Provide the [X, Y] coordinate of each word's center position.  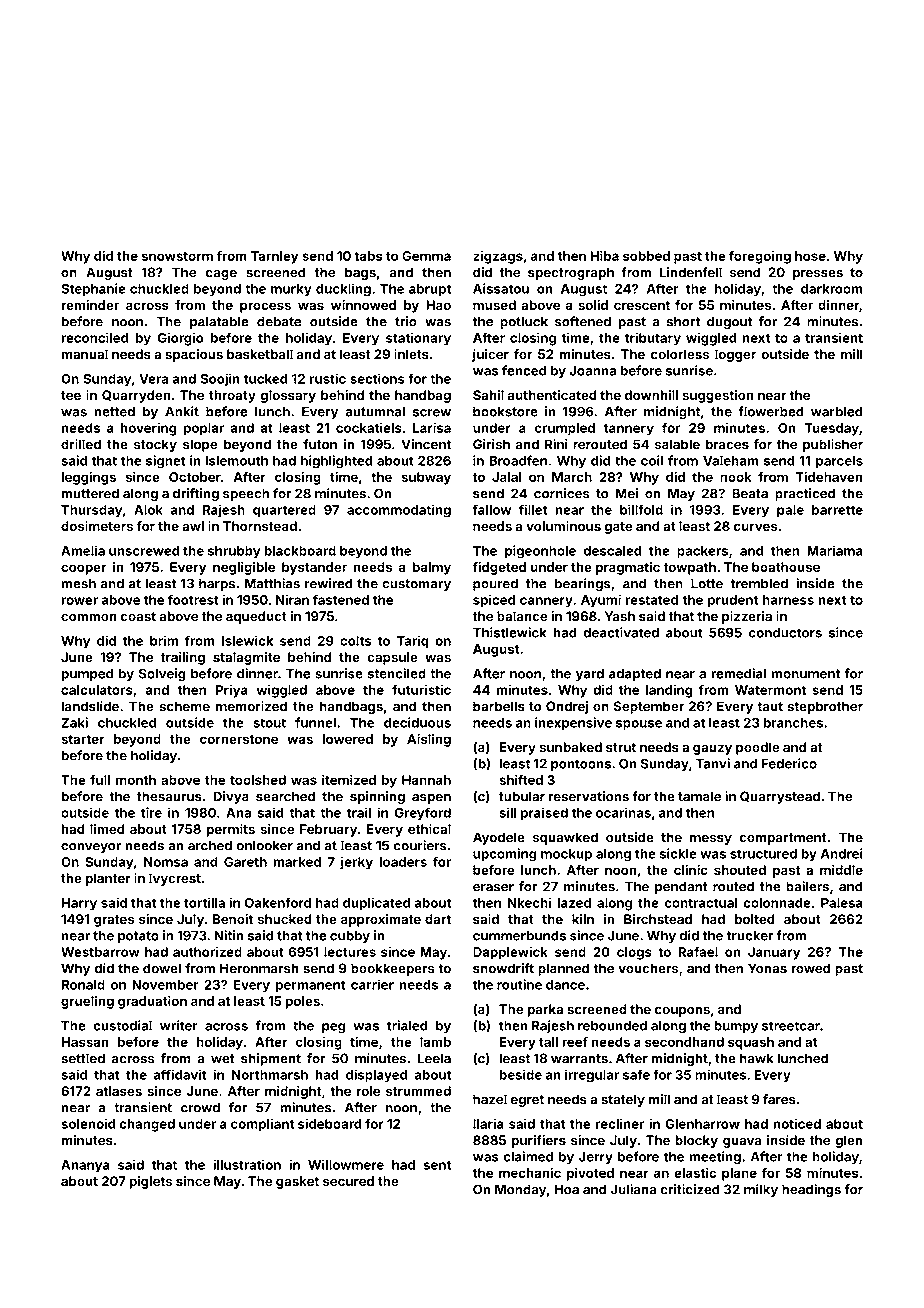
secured [348, 1181]
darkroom [831, 289]
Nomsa [166, 862]
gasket [297, 1182]
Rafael [698, 951]
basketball [260, 354]
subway [426, 478]
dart [438, 919]
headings [811, 1190]
